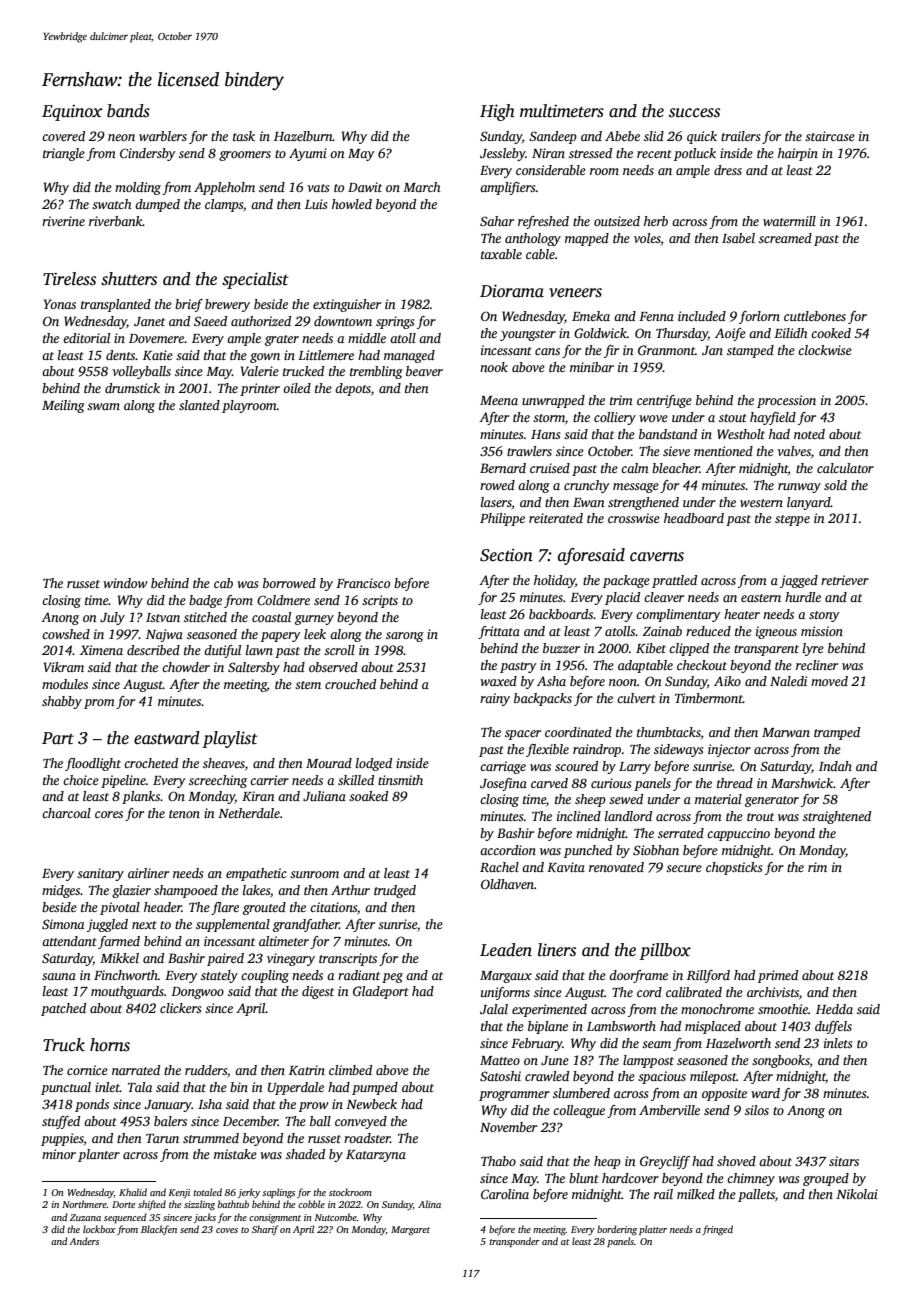  I want to click on window, so click(125, 583).
